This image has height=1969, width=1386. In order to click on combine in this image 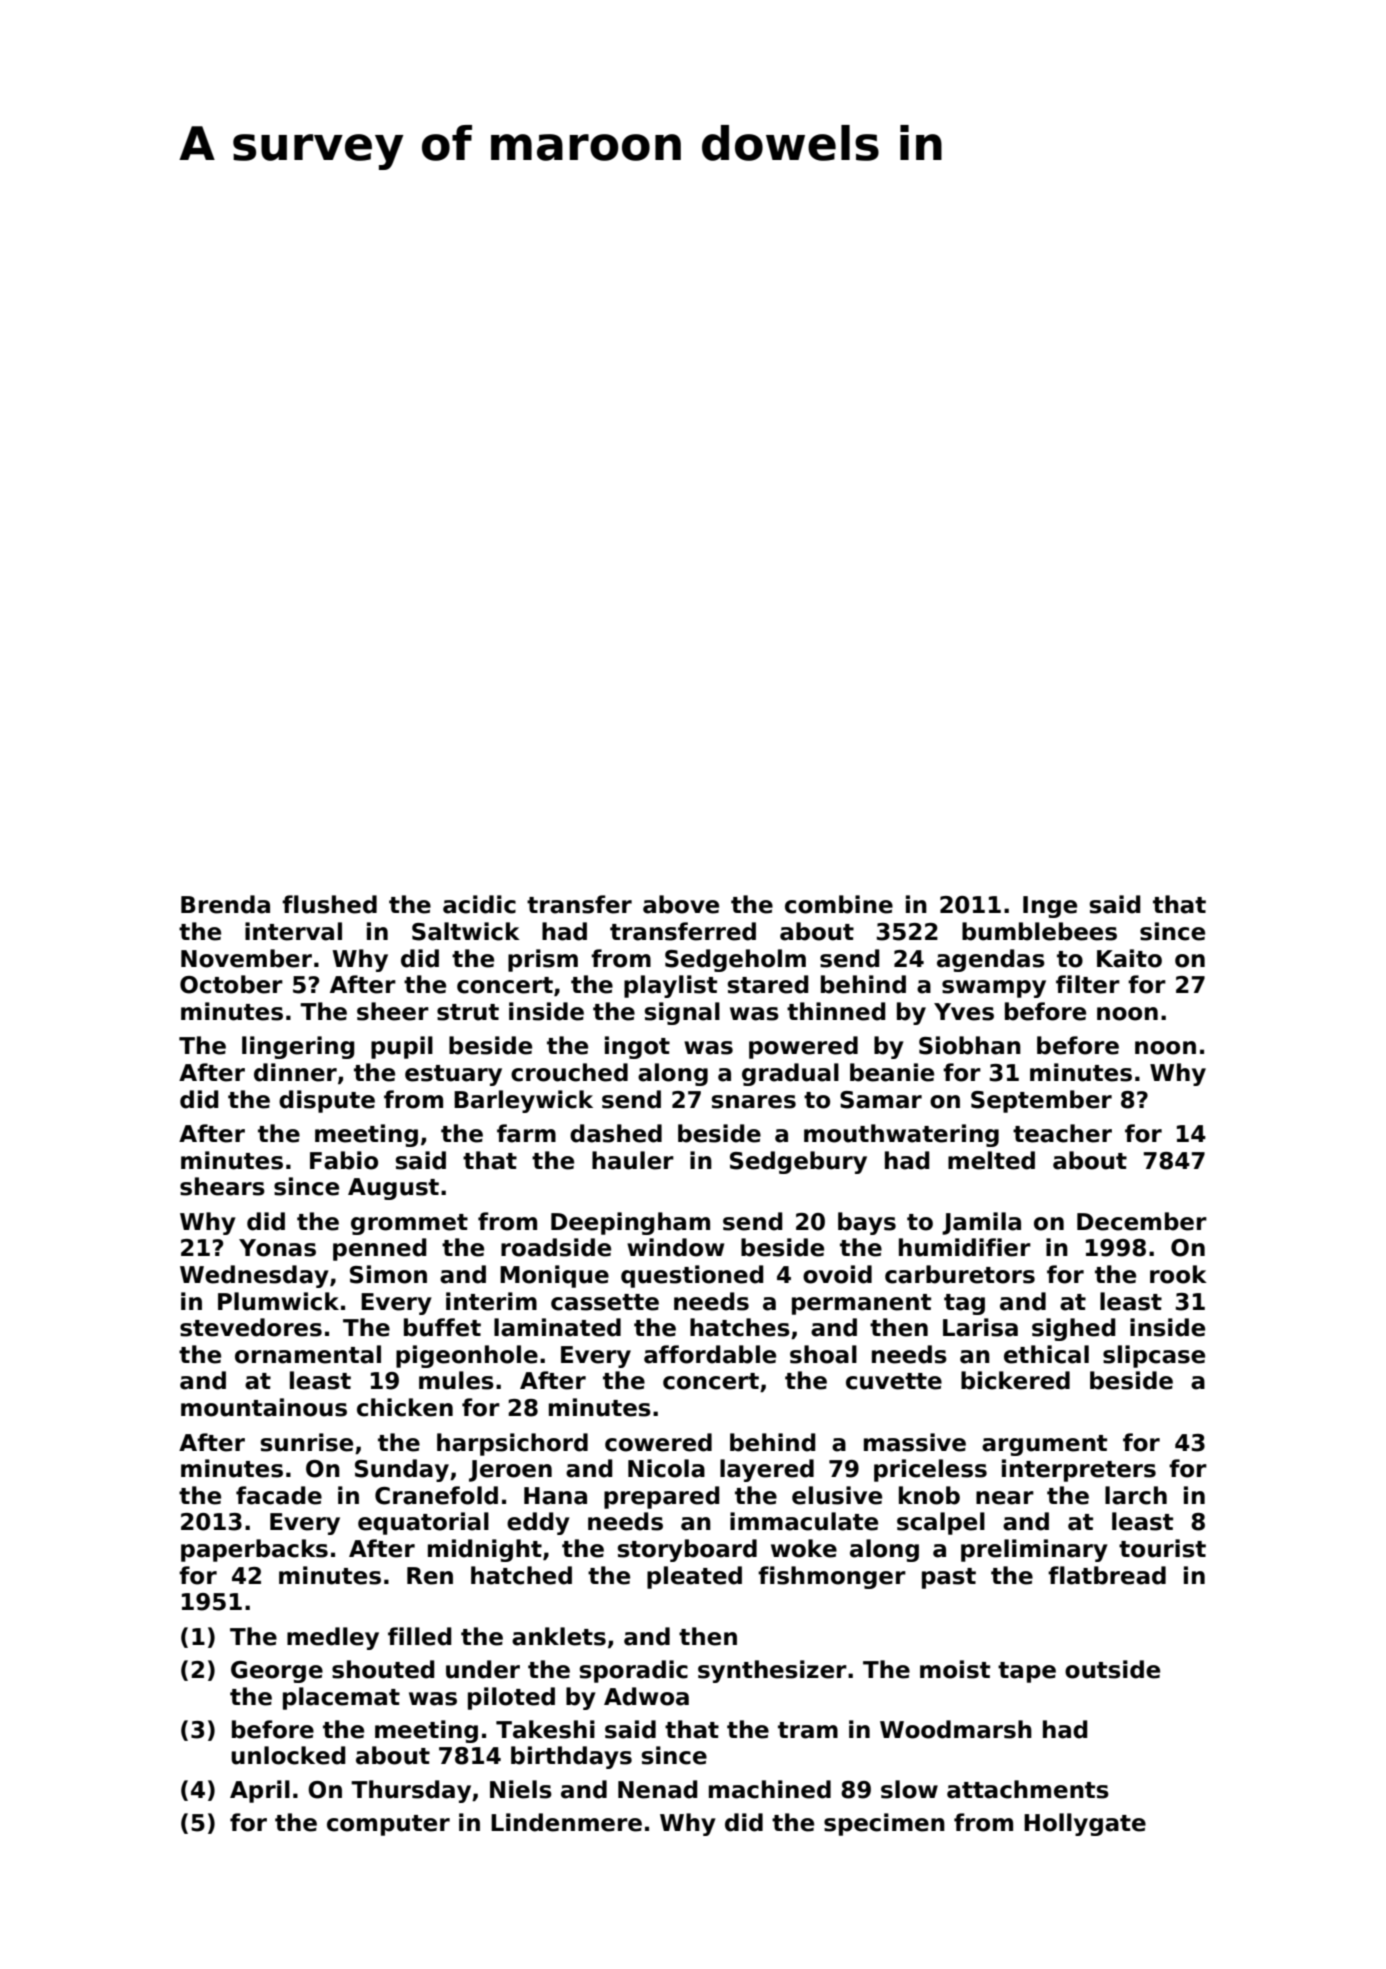, I will do `click(839, 904)`.
